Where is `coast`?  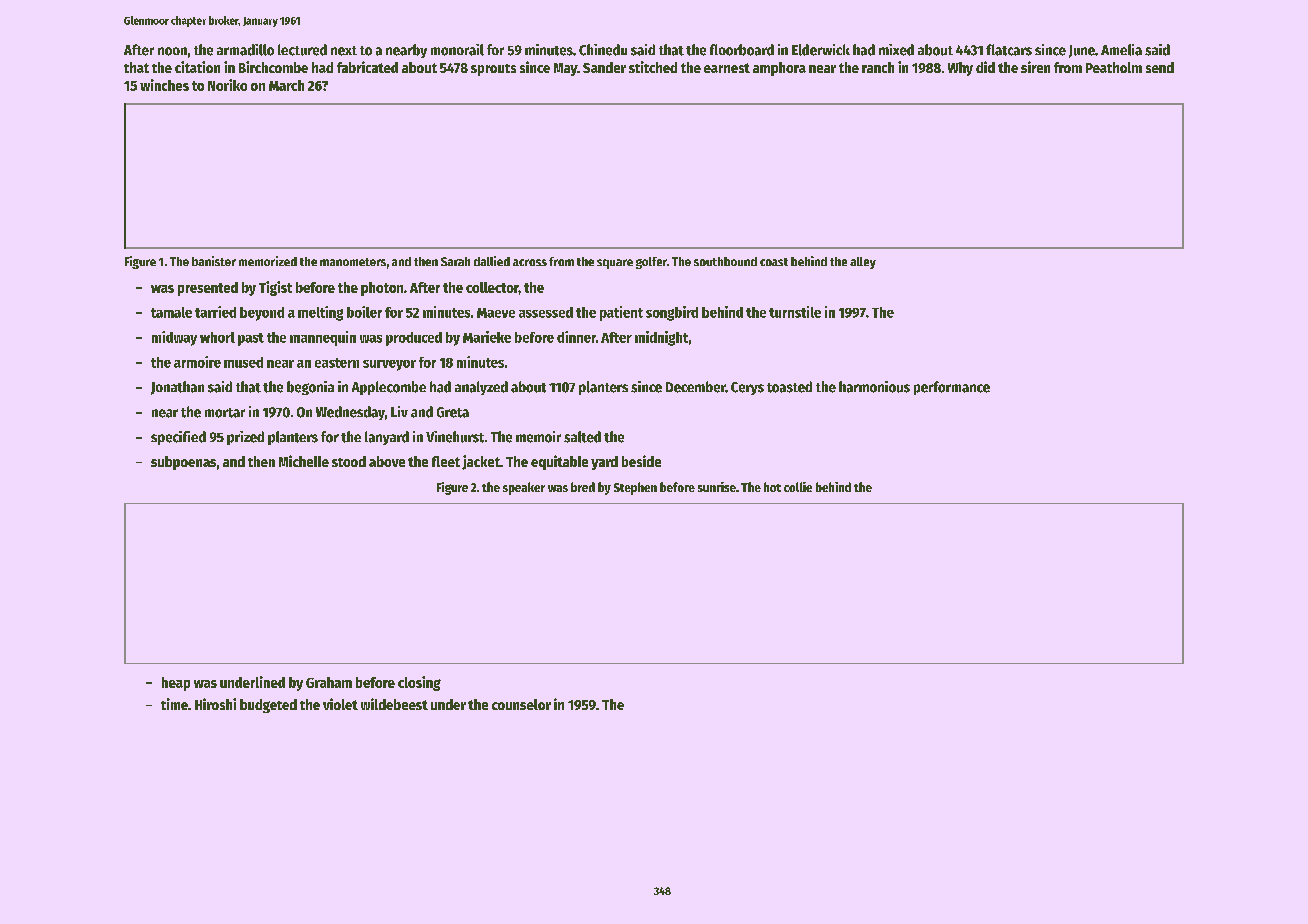 coast is located at coordinates (774, 262).
